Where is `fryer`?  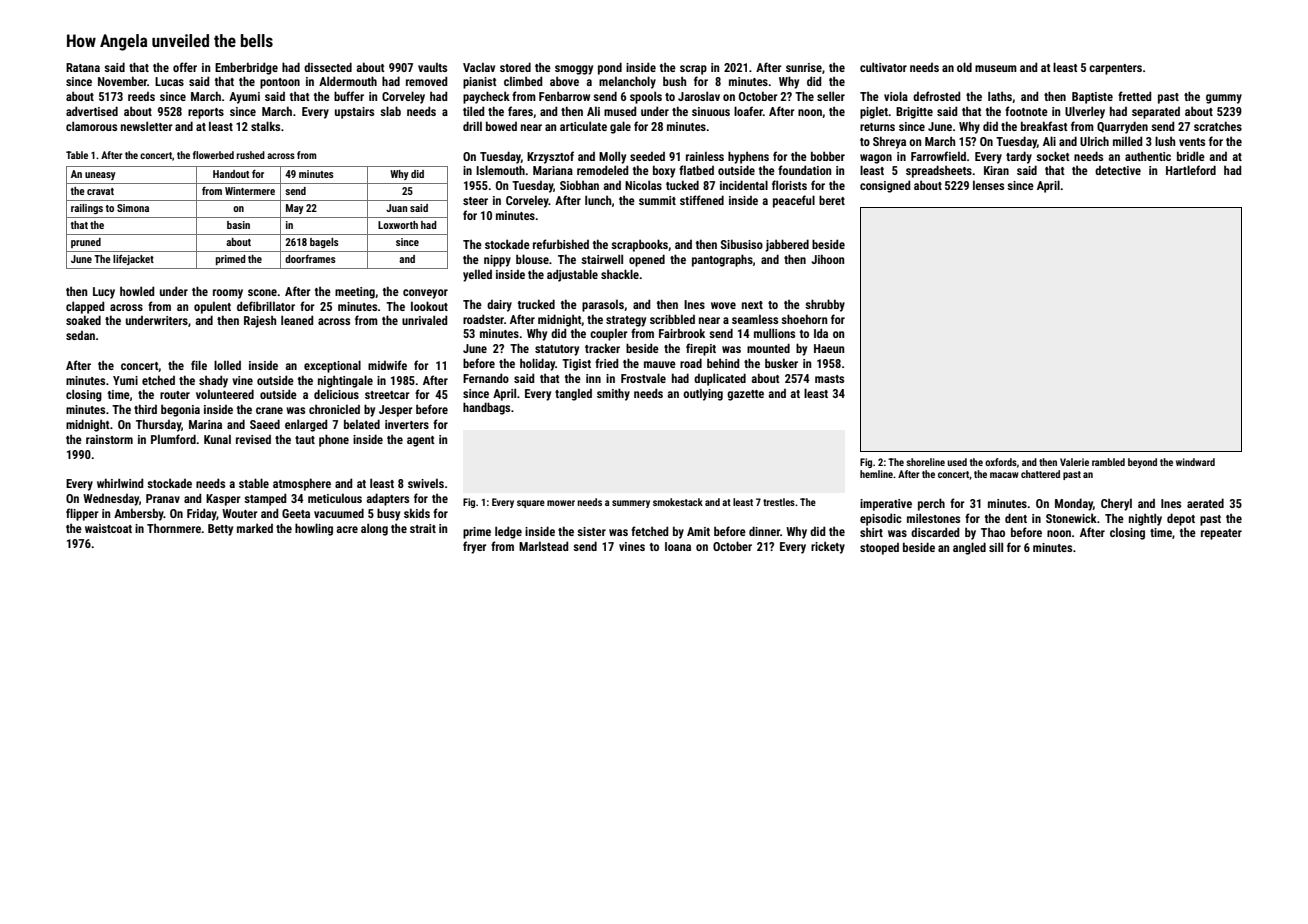
fryer is located at coordinates (475, 547).
